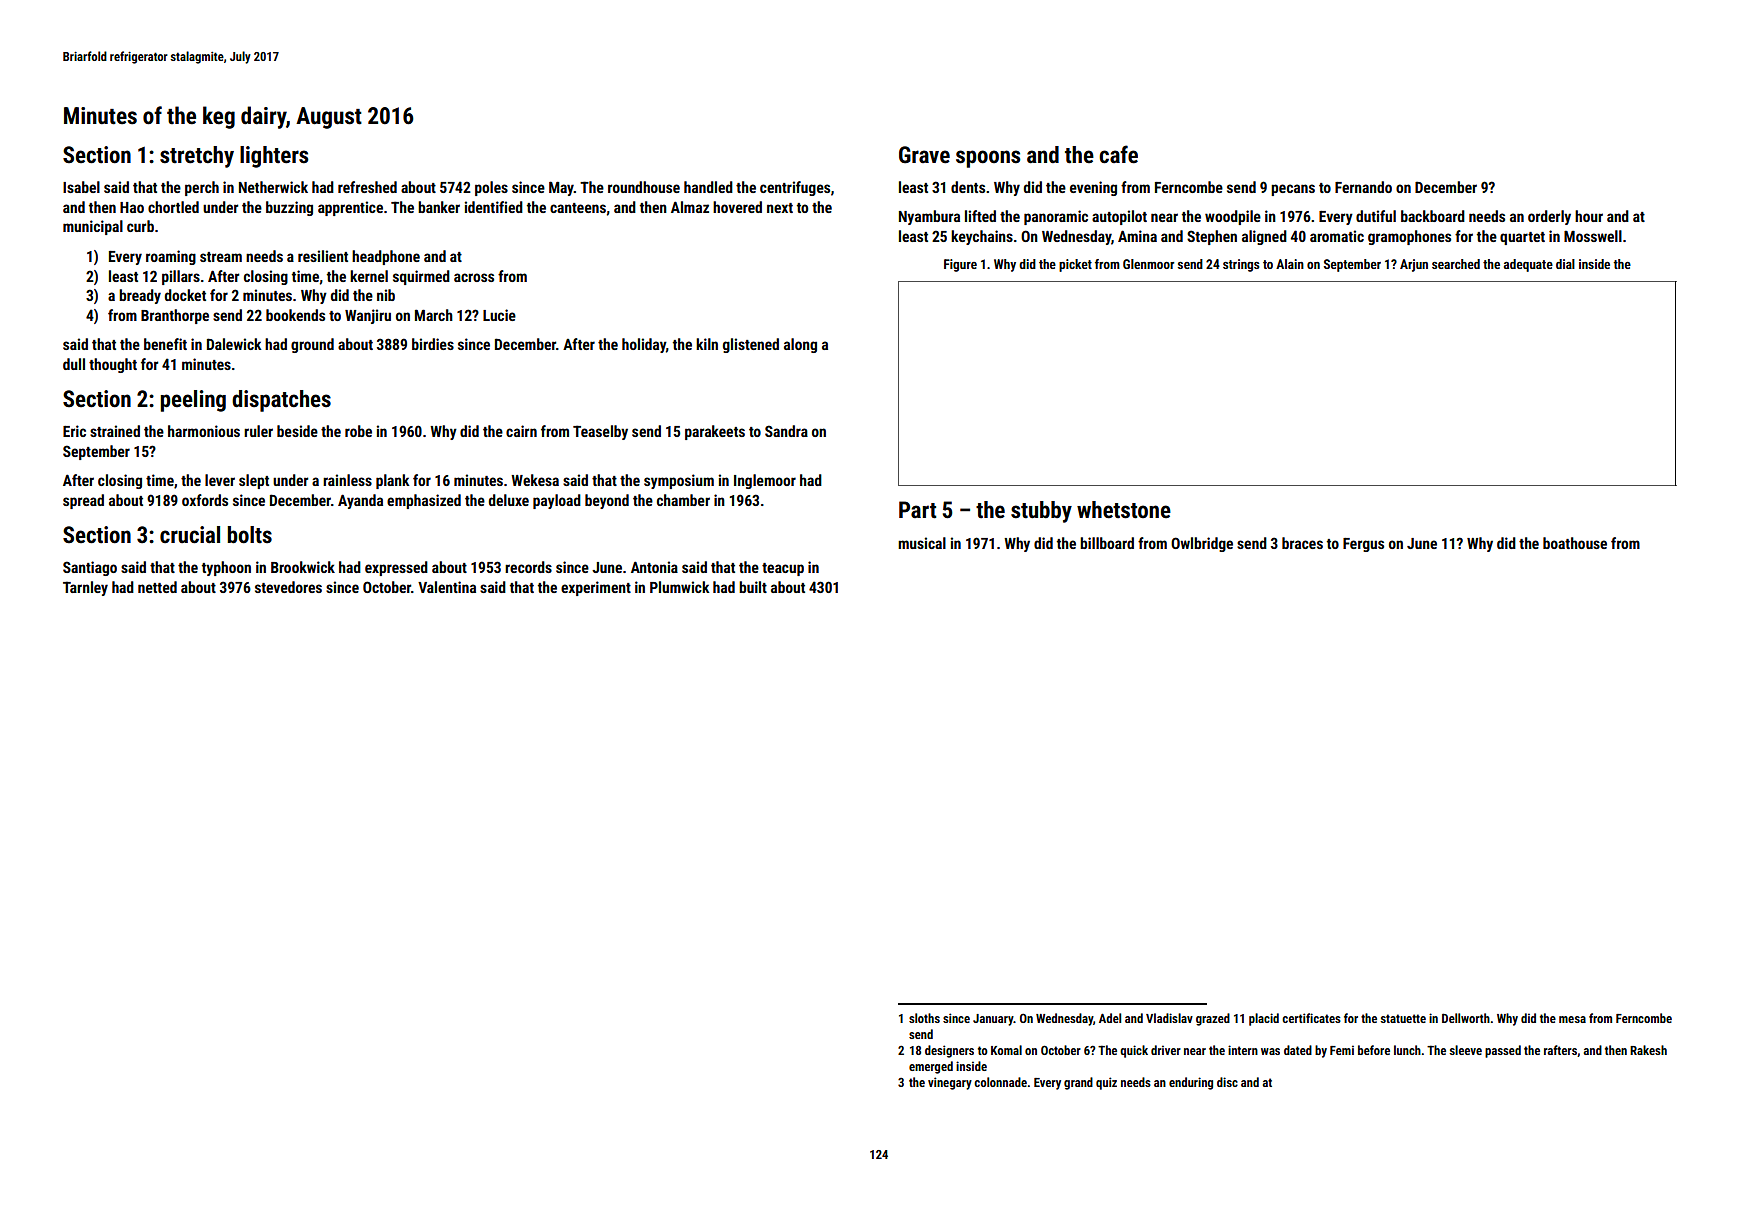 This screenshot has height=1230, width=1739. I want to click on next, so click(780, 208).
